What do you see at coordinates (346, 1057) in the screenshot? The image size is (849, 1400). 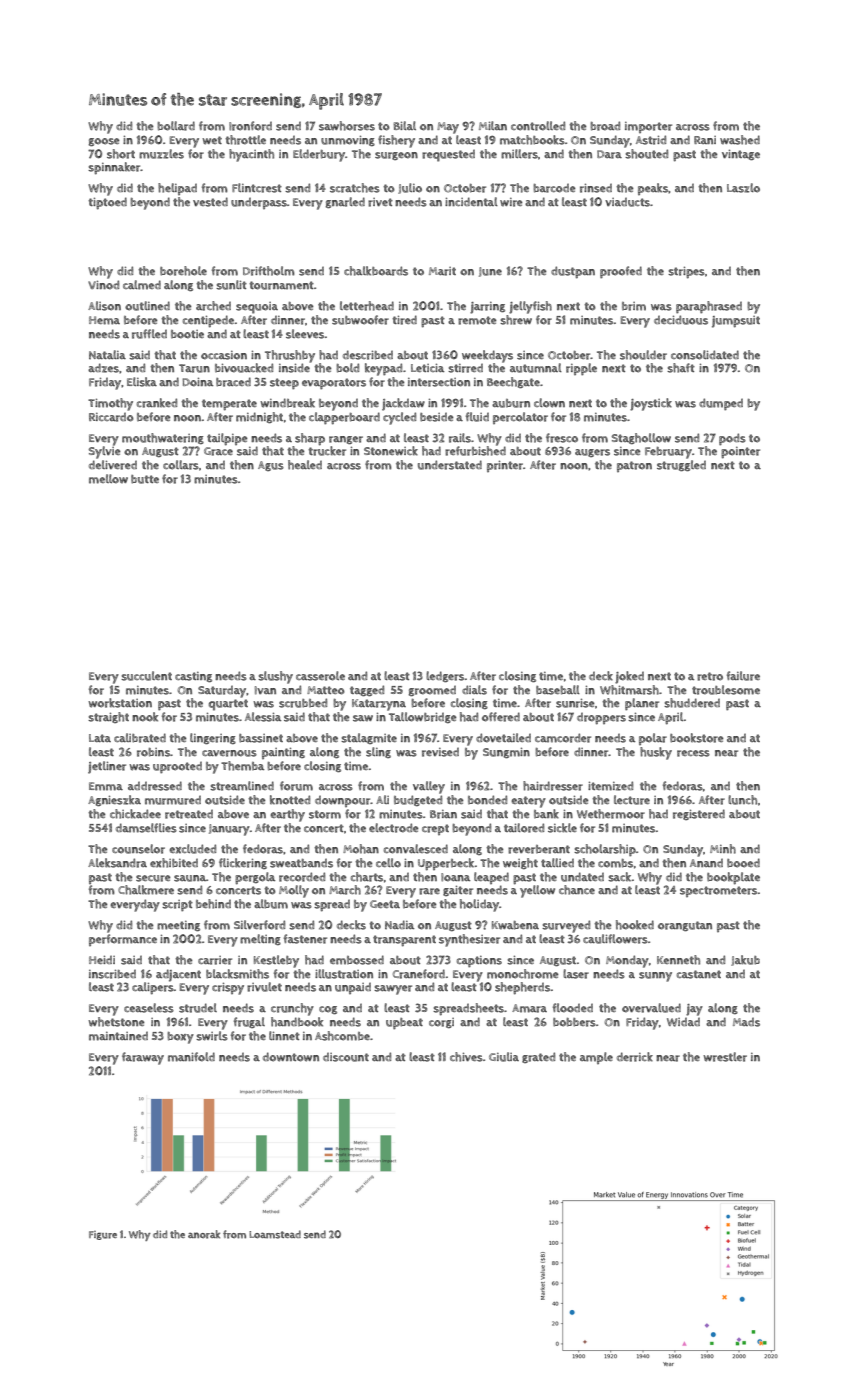 I see `discount` at bounding box center [346, 1057].
